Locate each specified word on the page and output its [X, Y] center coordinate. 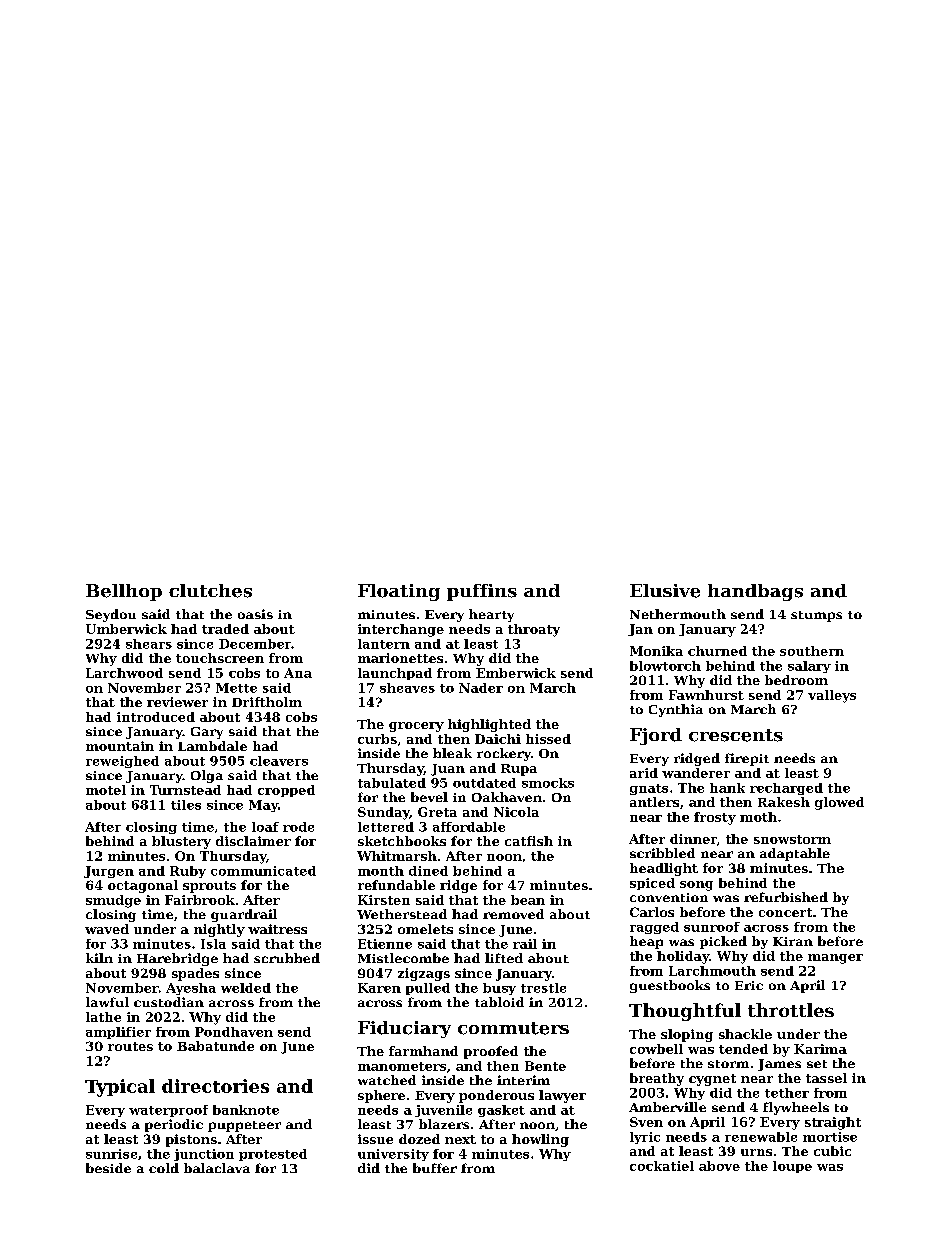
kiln [99, 958]
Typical [120, 1088]
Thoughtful [685, 1012]
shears [149, 644]
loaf [265, 827]
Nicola [516, 812]
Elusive [665, 591]
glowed [839, 803]
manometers [402, 1066]
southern [812, 651]
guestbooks [670, 986]
